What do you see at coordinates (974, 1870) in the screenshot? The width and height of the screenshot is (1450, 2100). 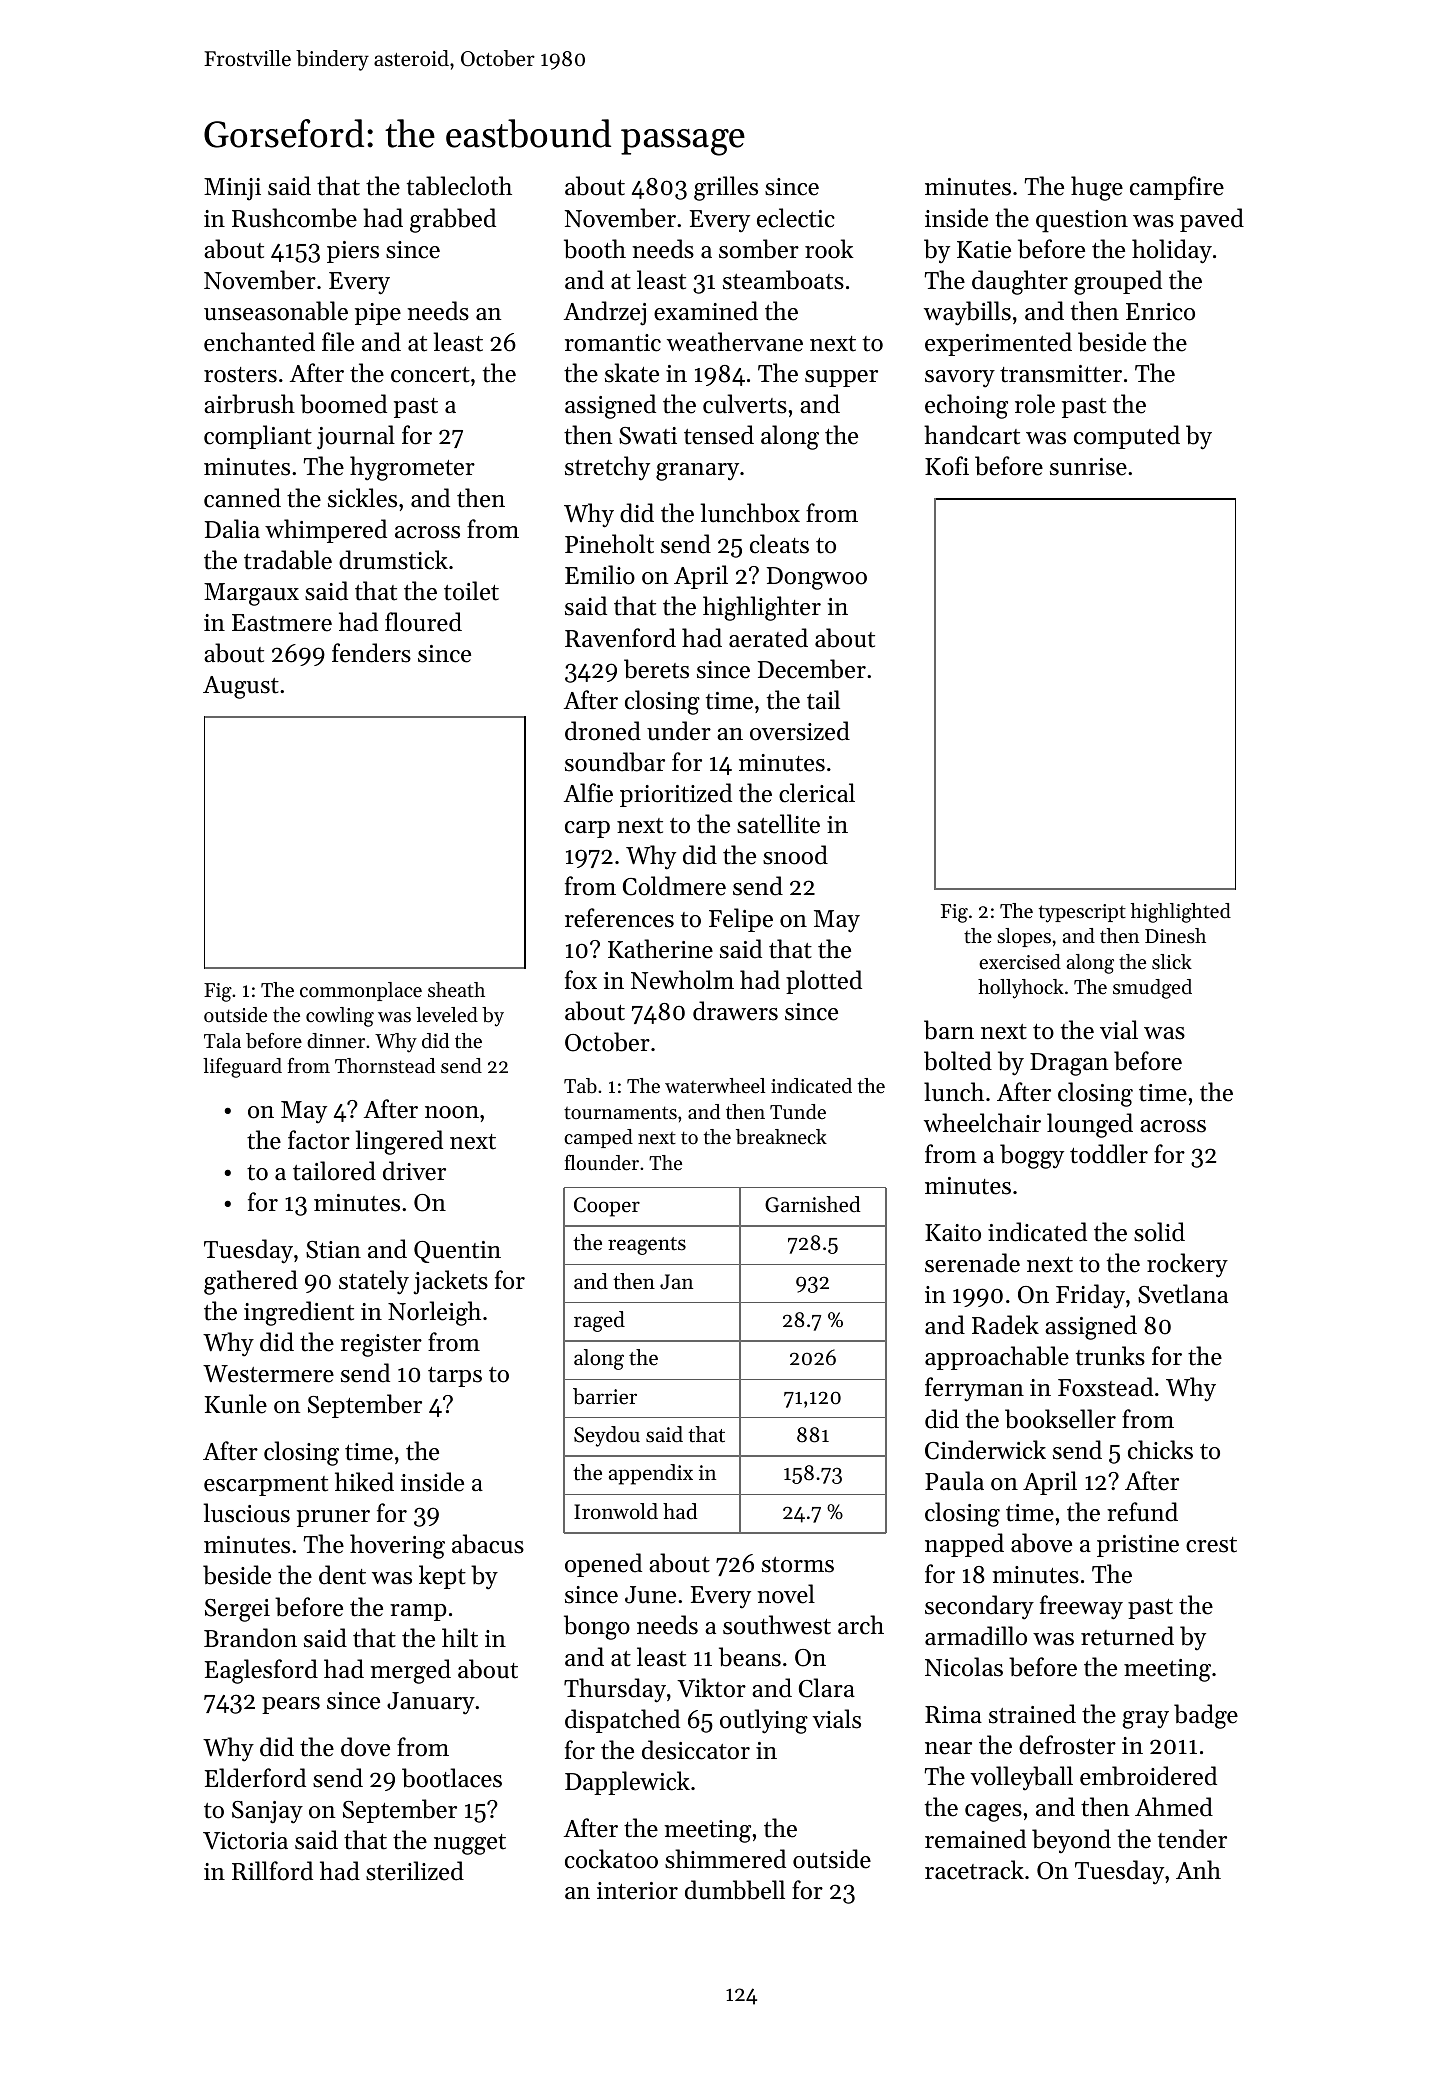 I see `racetrack` at bounding box center [974, 1870].
